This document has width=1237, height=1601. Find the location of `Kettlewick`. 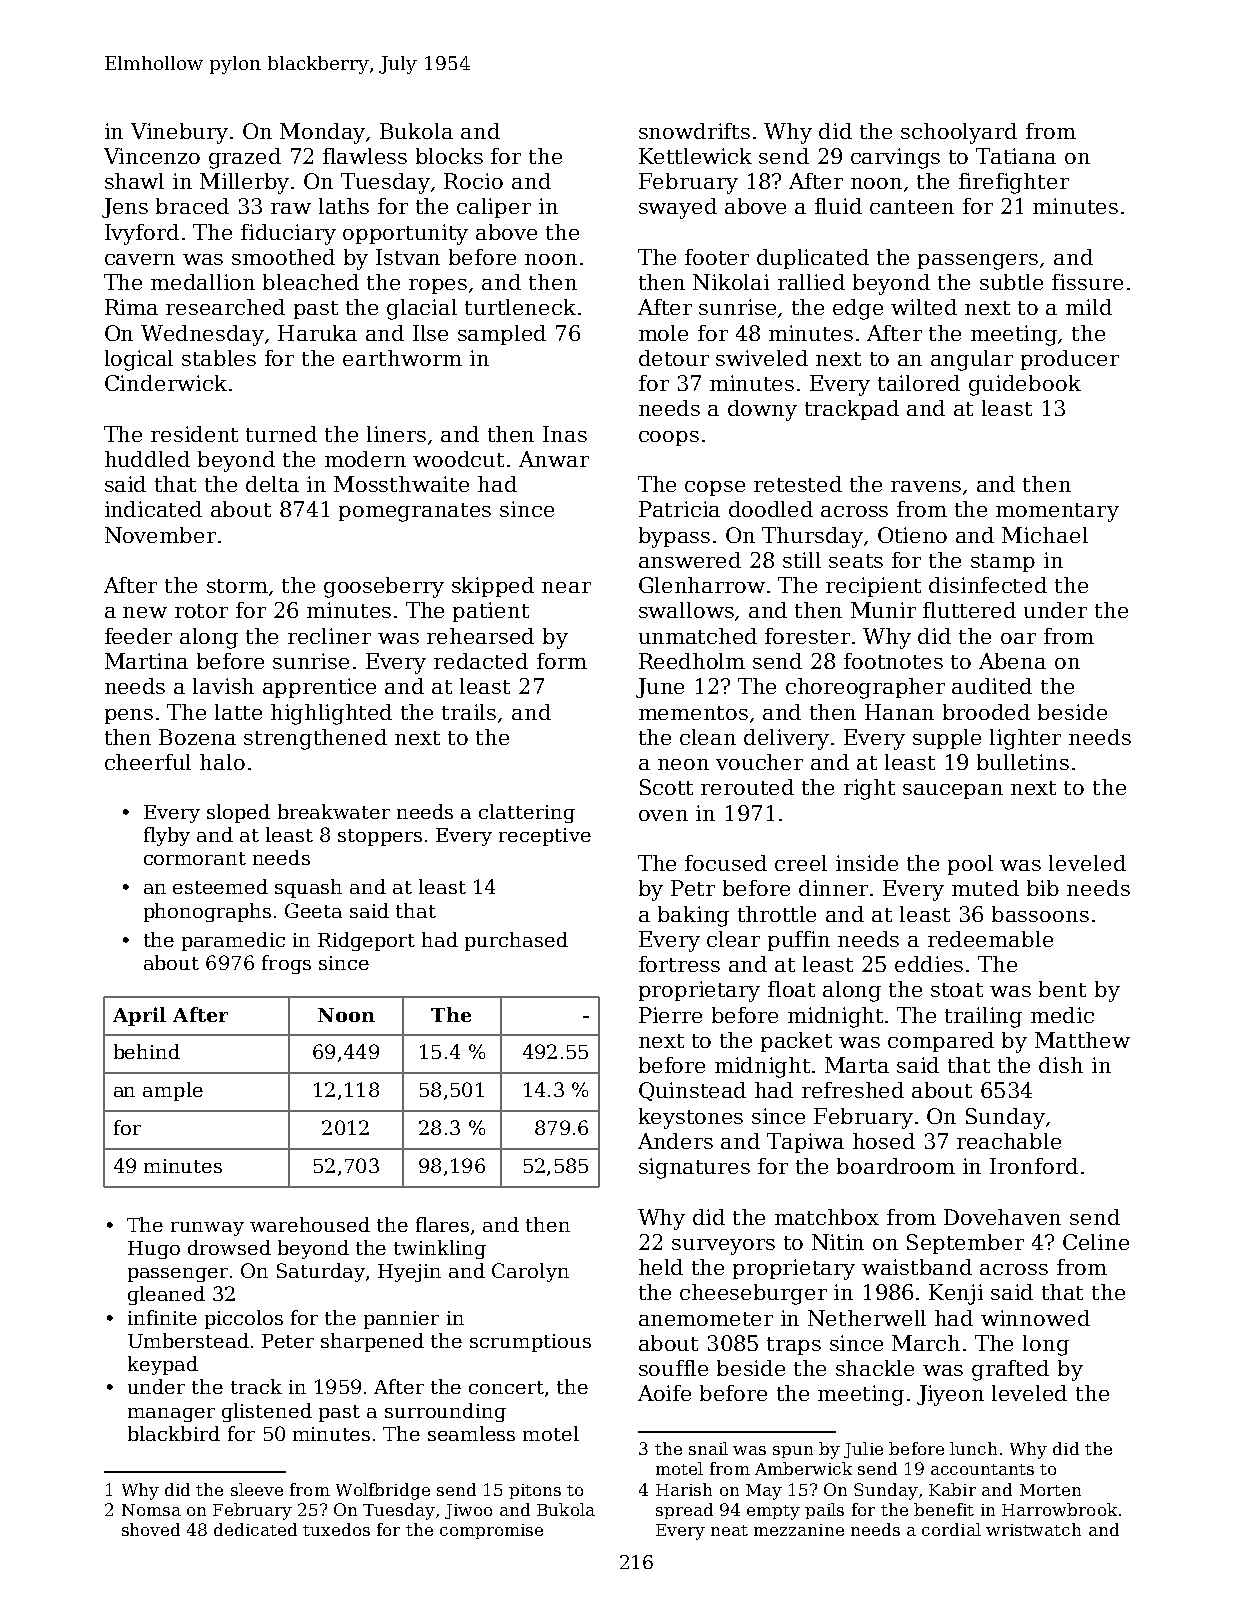

Kettlewick is located at coordinates (695, 156).
